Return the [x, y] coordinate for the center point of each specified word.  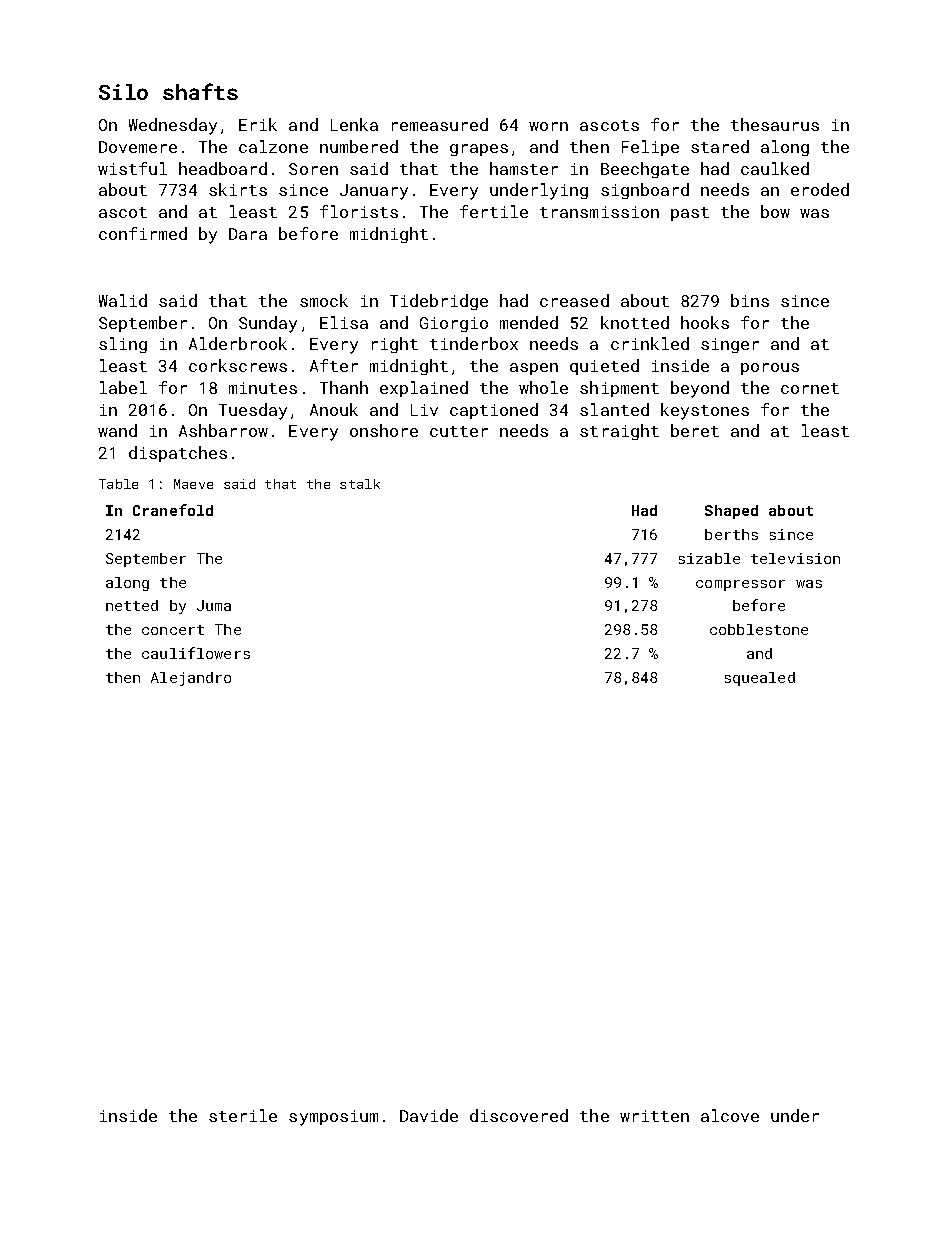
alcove [730, 1115]
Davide [429, 1115]
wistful [132, 168]
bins [750, 300]
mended [529, 322]
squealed [760, 679]
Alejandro [191, 679]
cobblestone [759, 629]
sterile [243, 1115]
